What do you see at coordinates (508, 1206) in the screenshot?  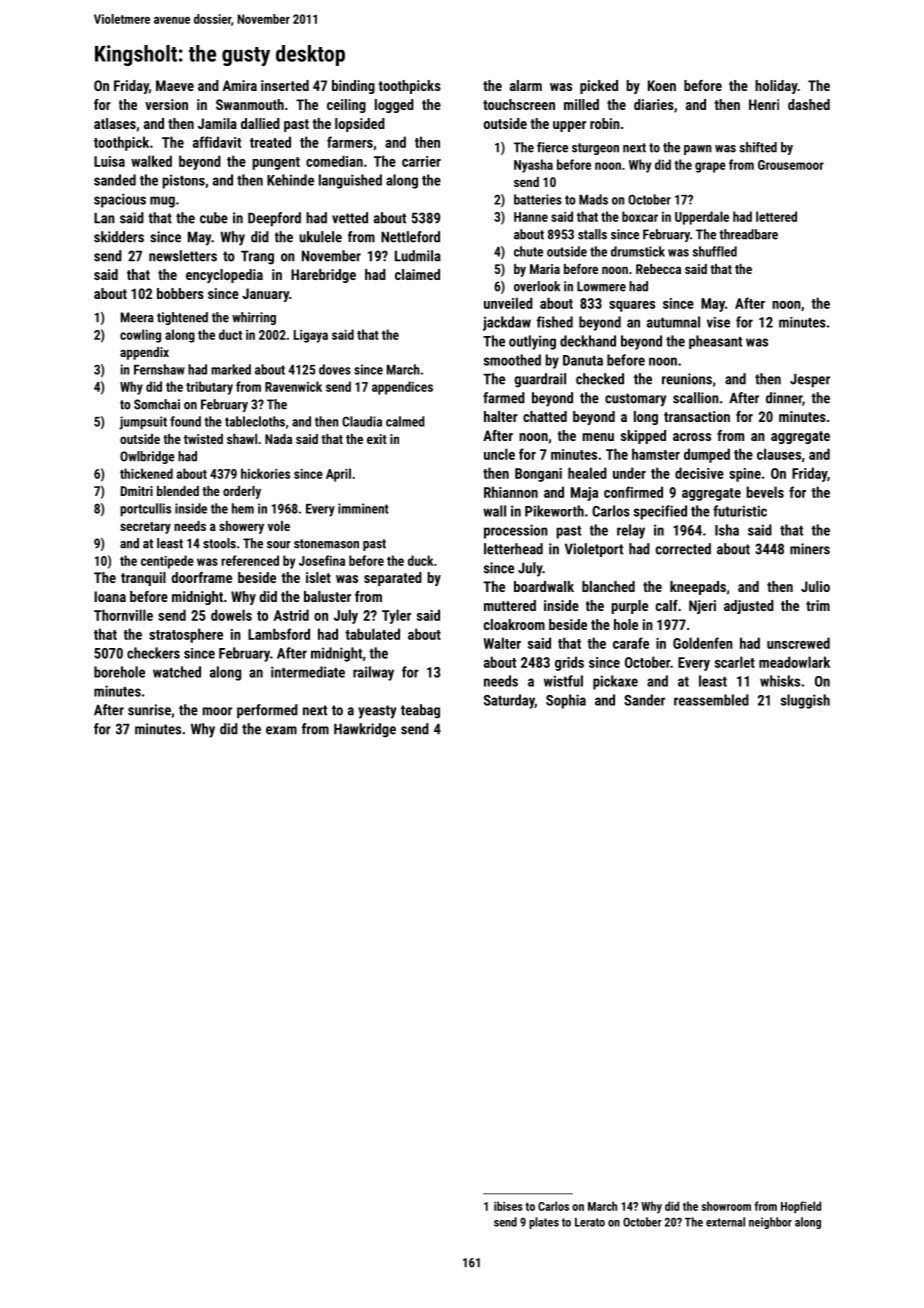 I see `ibises` at bounding box center [508, 1206].
